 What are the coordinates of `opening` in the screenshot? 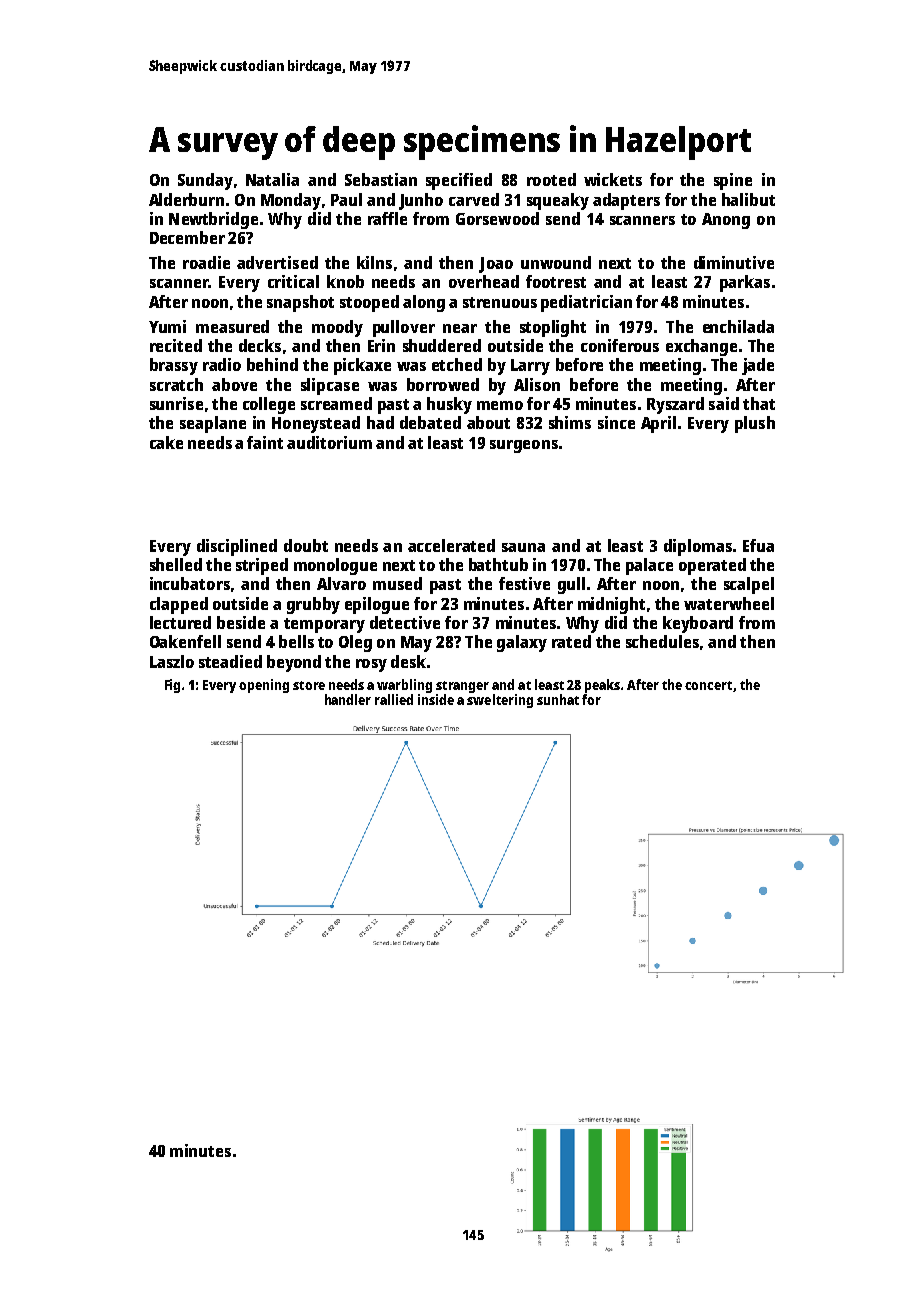 It's located at (264, 686).
